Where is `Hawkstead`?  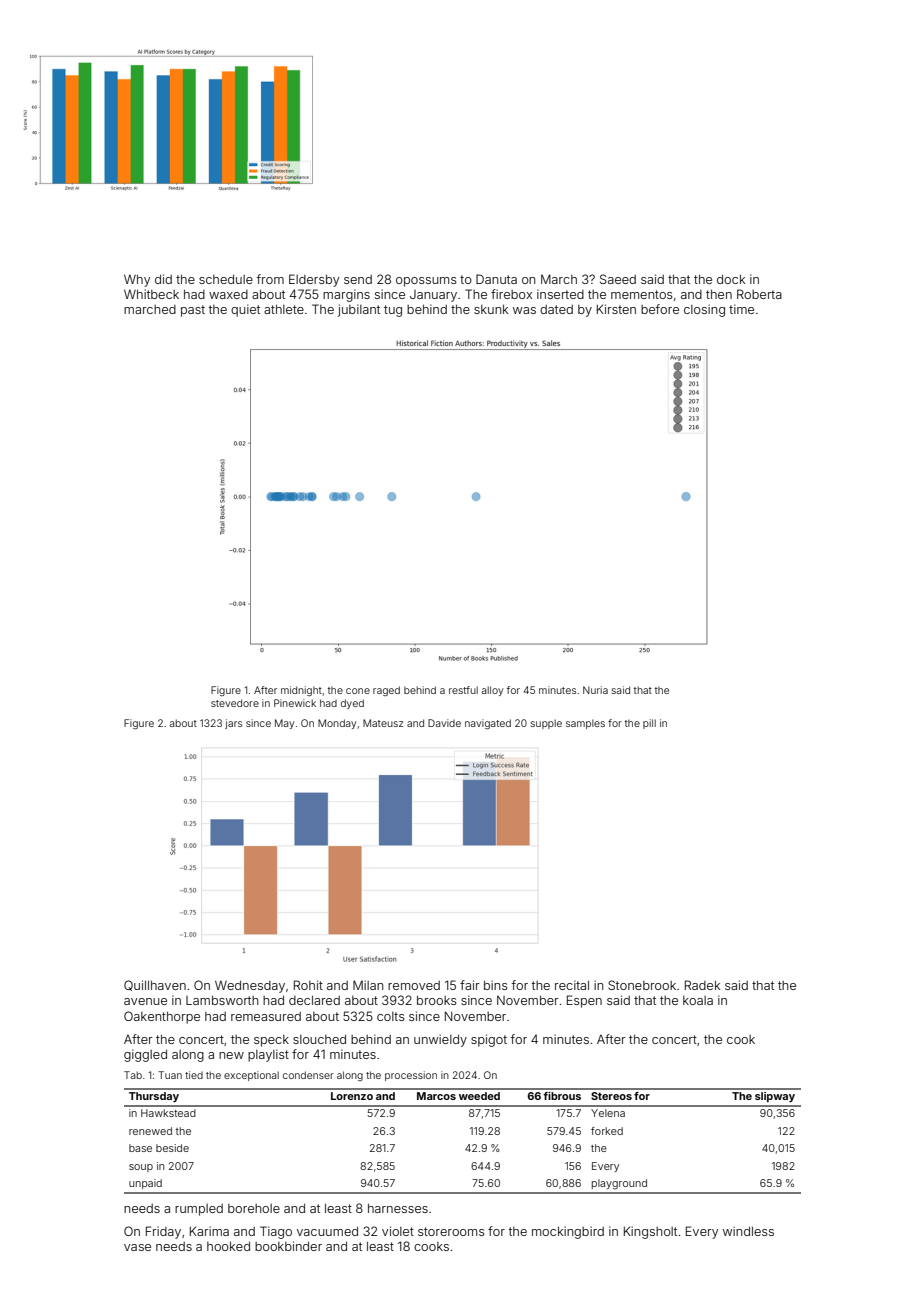
Hawkstead is located at coordinates (168, 1113).
